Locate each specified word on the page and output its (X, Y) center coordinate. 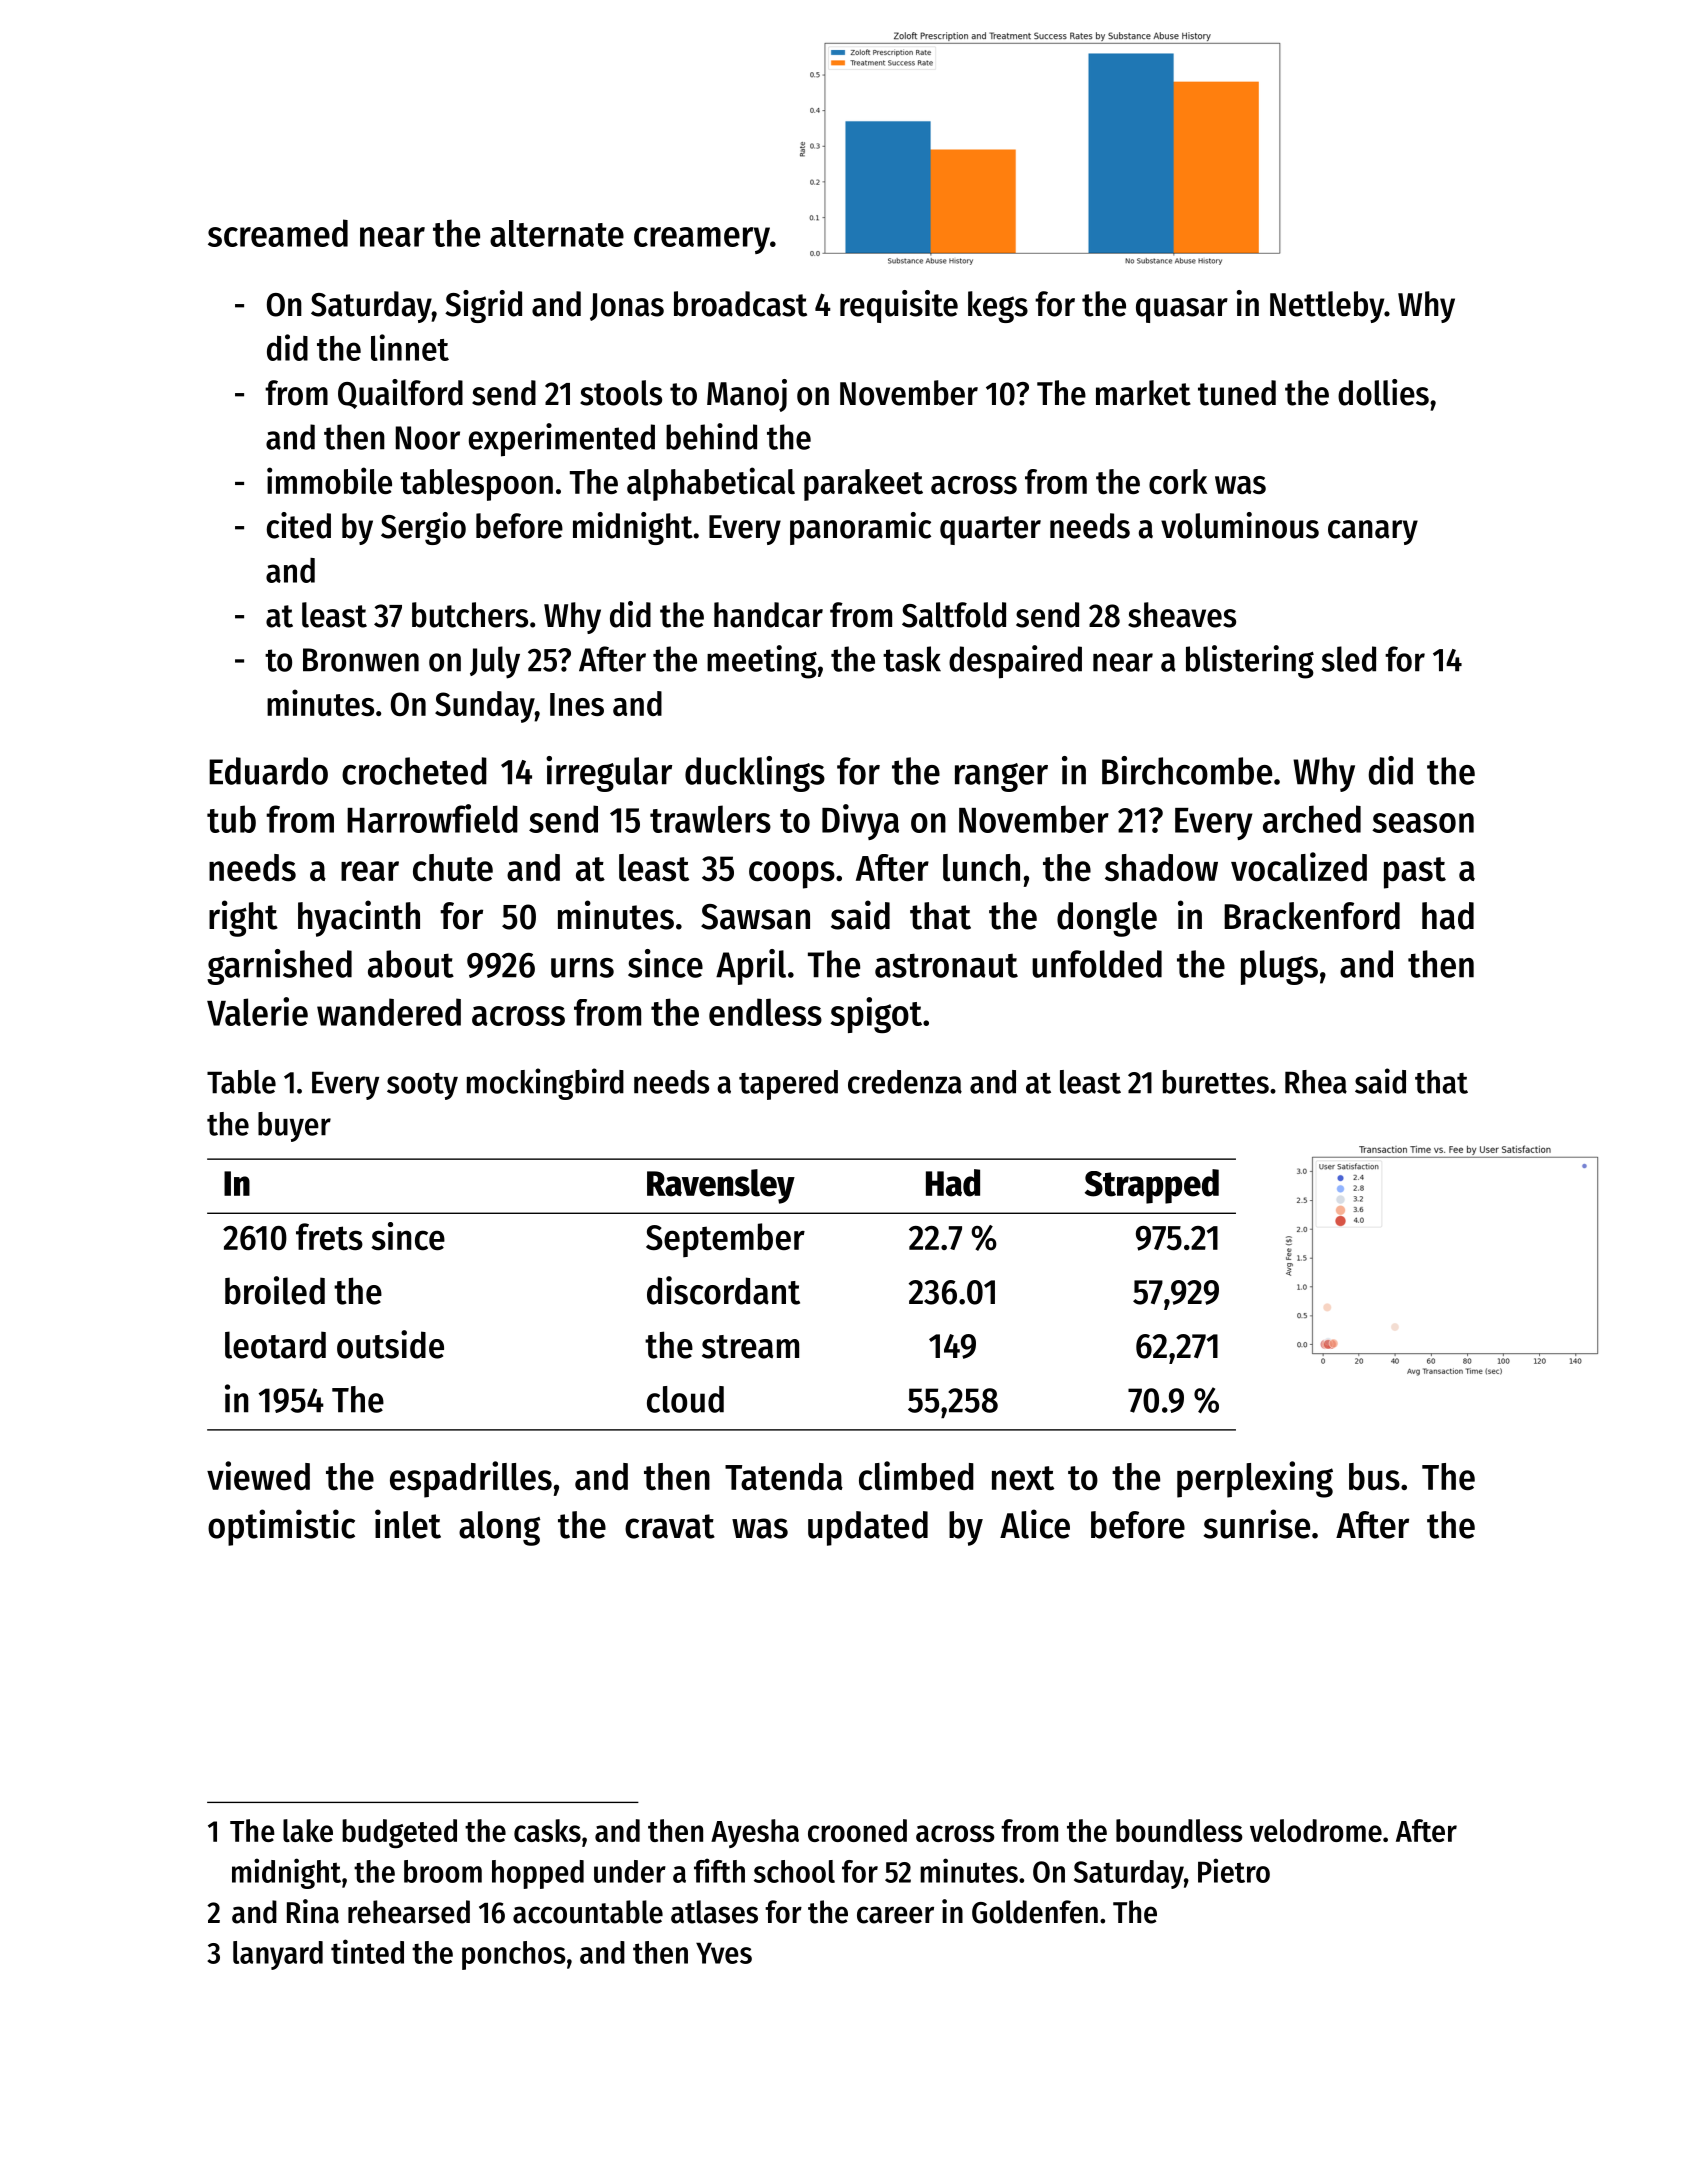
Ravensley (721, 1186)
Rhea (1316, 1082)
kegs (998, 307)
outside (390, 1344)
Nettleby (1327, 307)
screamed (278, 233)
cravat (670, 1526)
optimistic (281, 1527)
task (912, 659)
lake (308, 1830)
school (794, 1871)
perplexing (1255, 1479)
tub (231, 819)
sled (1348, 659)
